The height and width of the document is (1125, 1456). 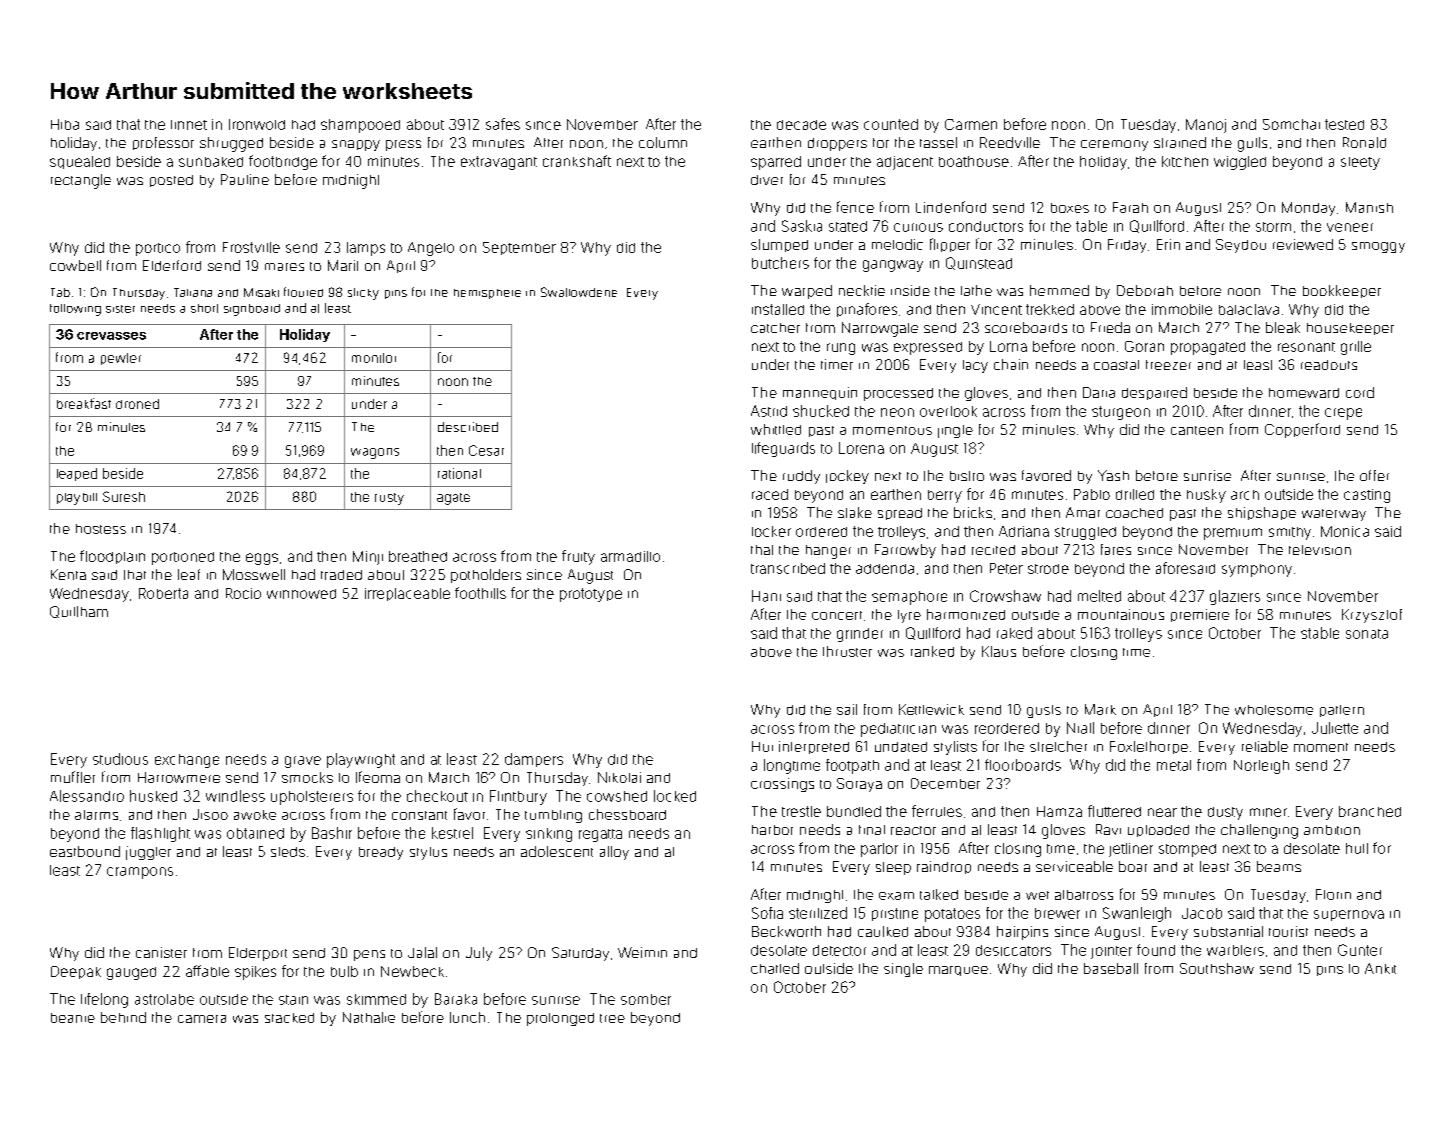 I want to click on studious, so click(x=120, y=759).
